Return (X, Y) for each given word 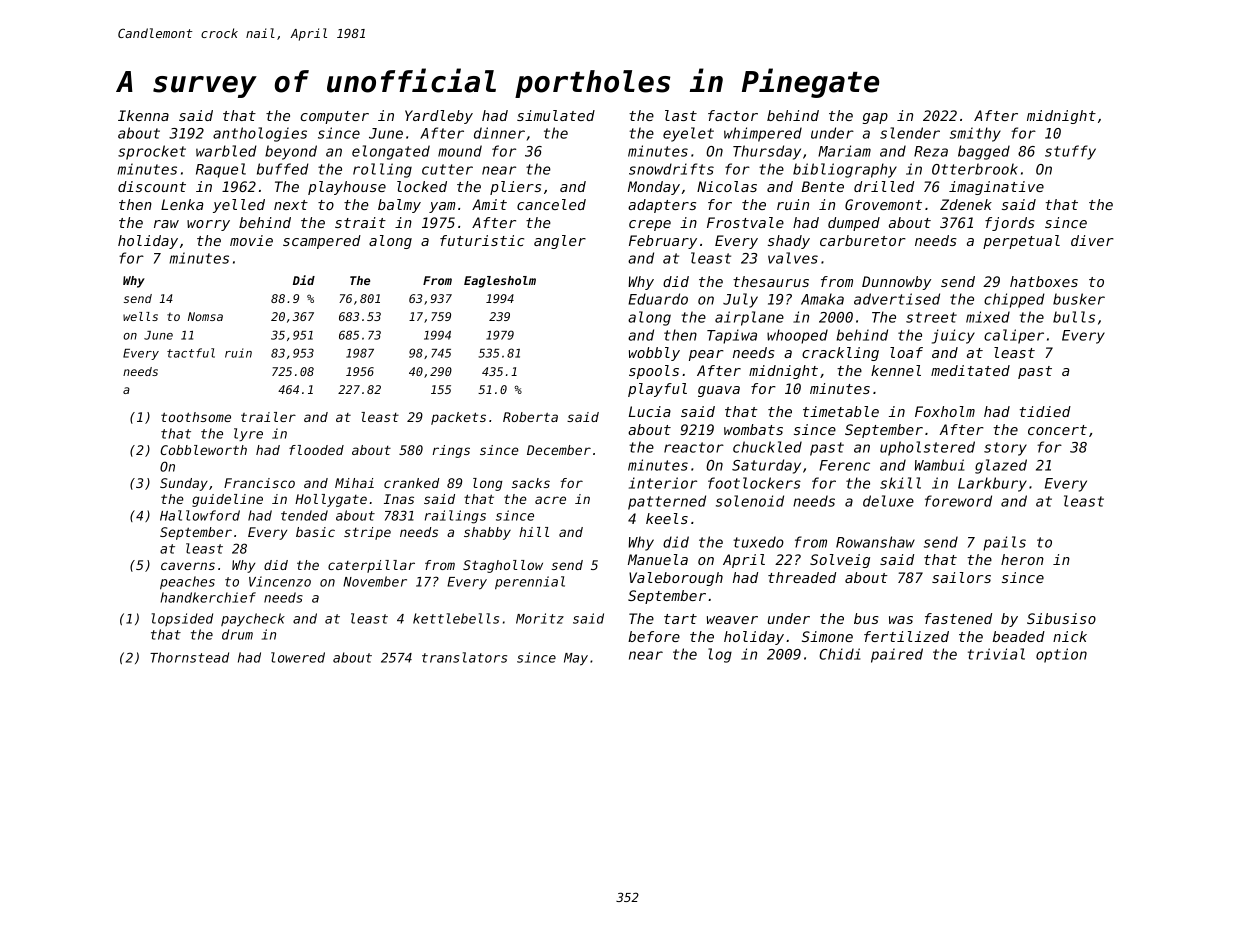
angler (560, 242)
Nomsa (205, 316)
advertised (897, 299)
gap (875, 118)
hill (534, 532)
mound (460, 151)
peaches (187, 582)
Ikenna (143, 115)
